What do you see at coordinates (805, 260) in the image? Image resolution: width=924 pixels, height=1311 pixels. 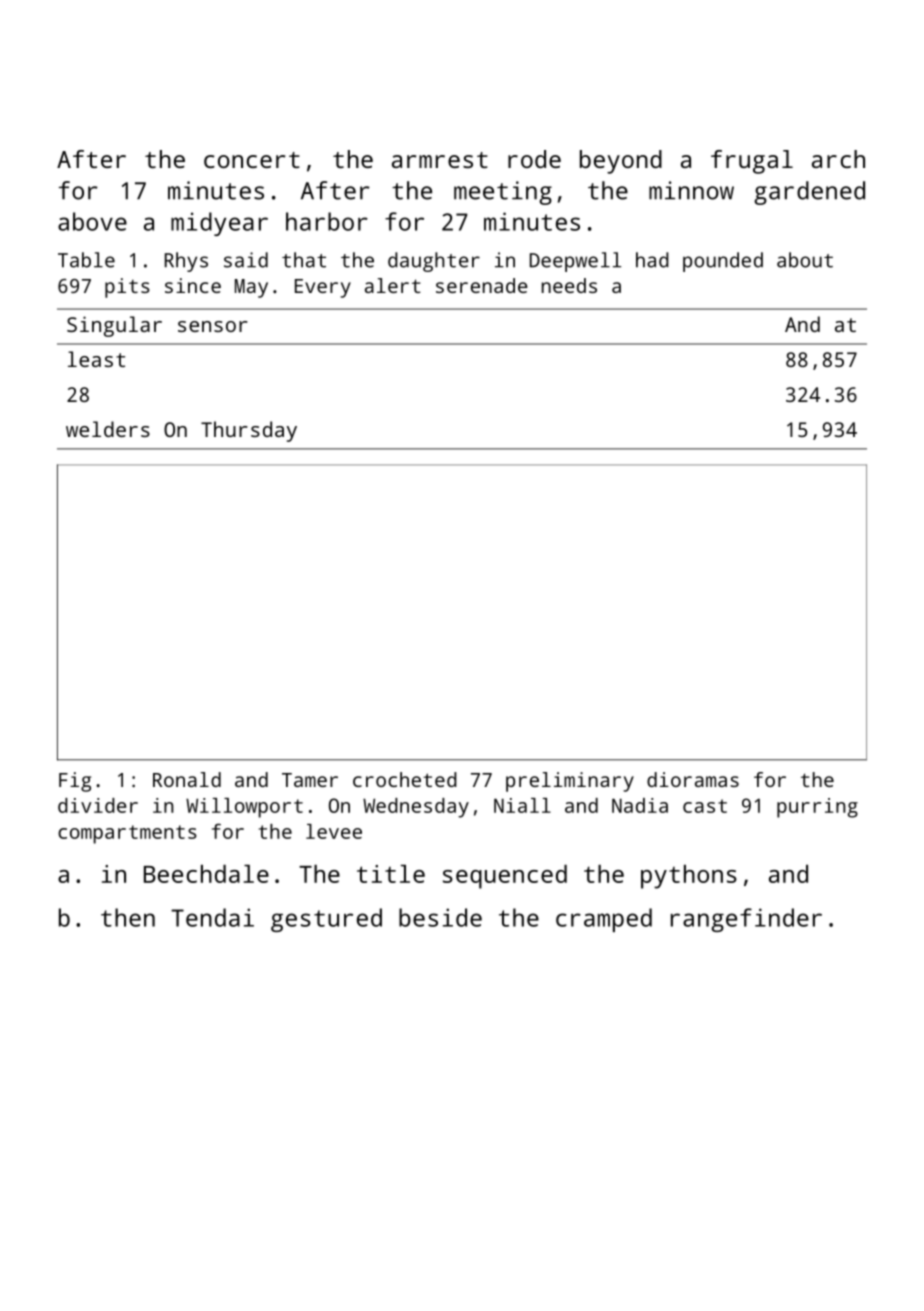 I see `about` at bounding box center [805, 260].
